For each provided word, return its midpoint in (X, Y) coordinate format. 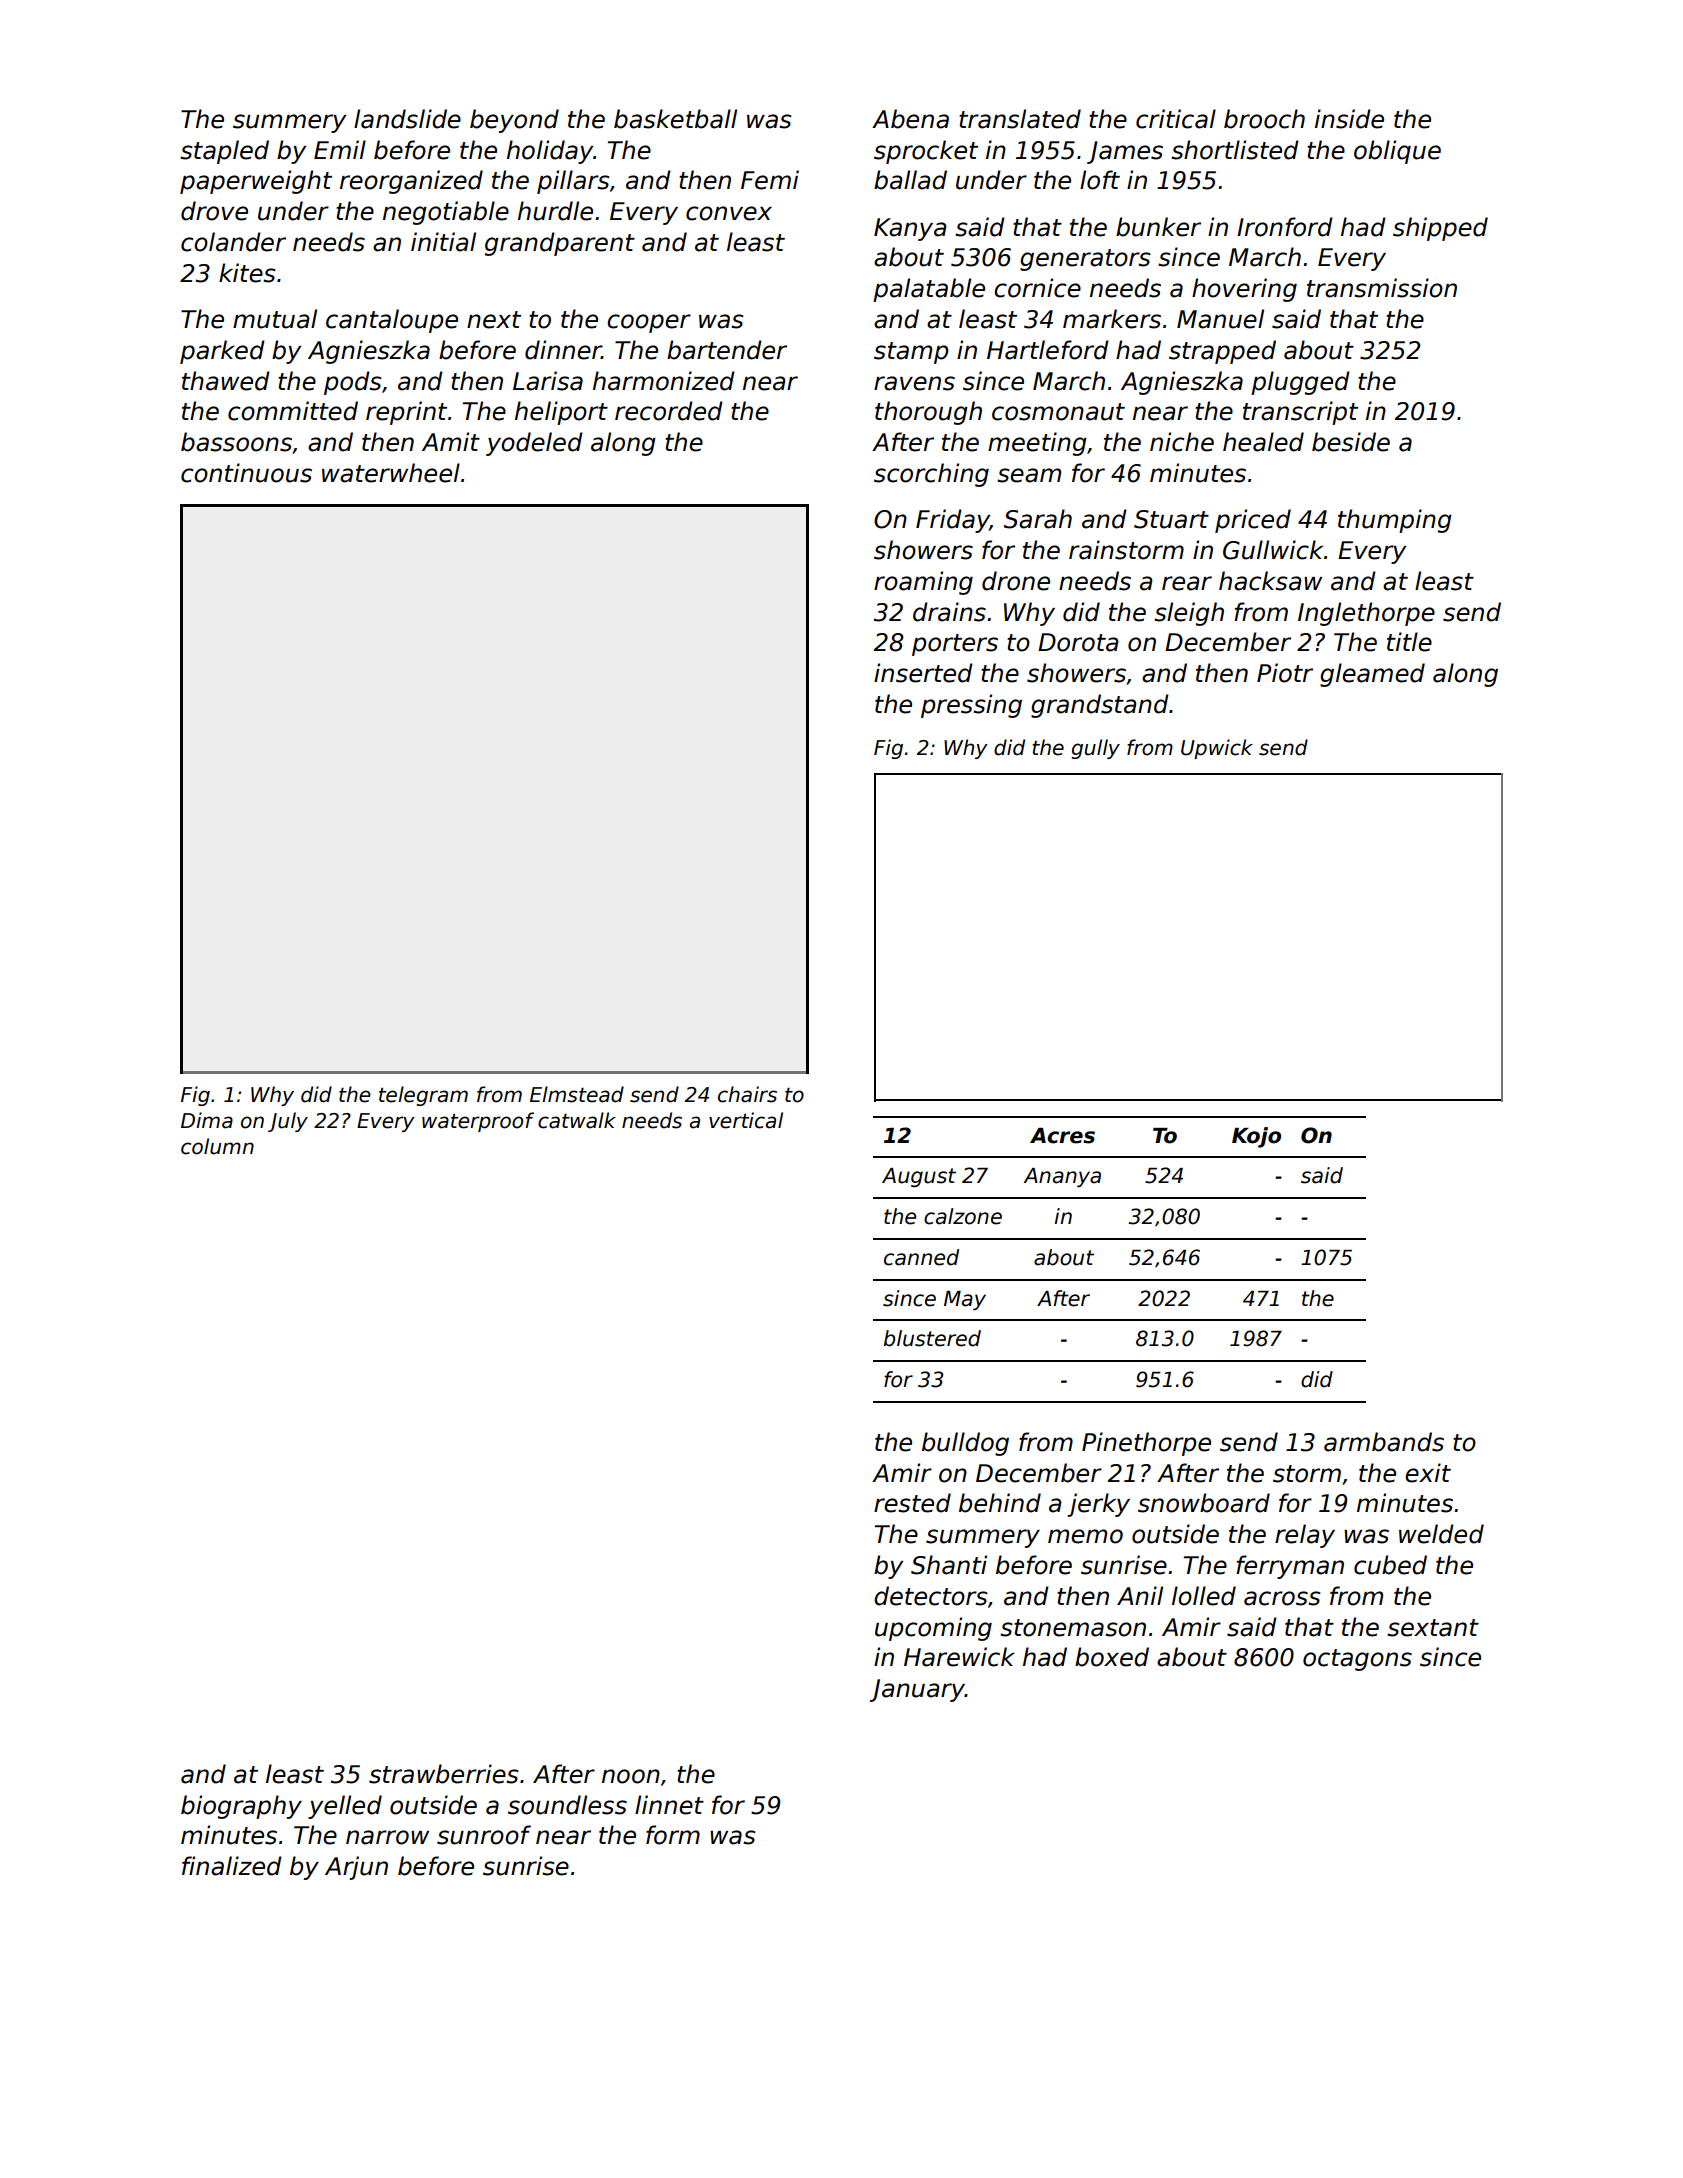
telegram (423, 1096)
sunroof (484, 1835)
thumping (1395, 521)
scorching (931, 475)
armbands (1384, 1442)
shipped (1440, 229)
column (217, 1146)
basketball (675, 119)
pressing (971, 706)
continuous (246, 473)
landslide (407, 119)
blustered (932, 1338)
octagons (1357, 1660)
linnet (669, 1805)
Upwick (1217, 749)
